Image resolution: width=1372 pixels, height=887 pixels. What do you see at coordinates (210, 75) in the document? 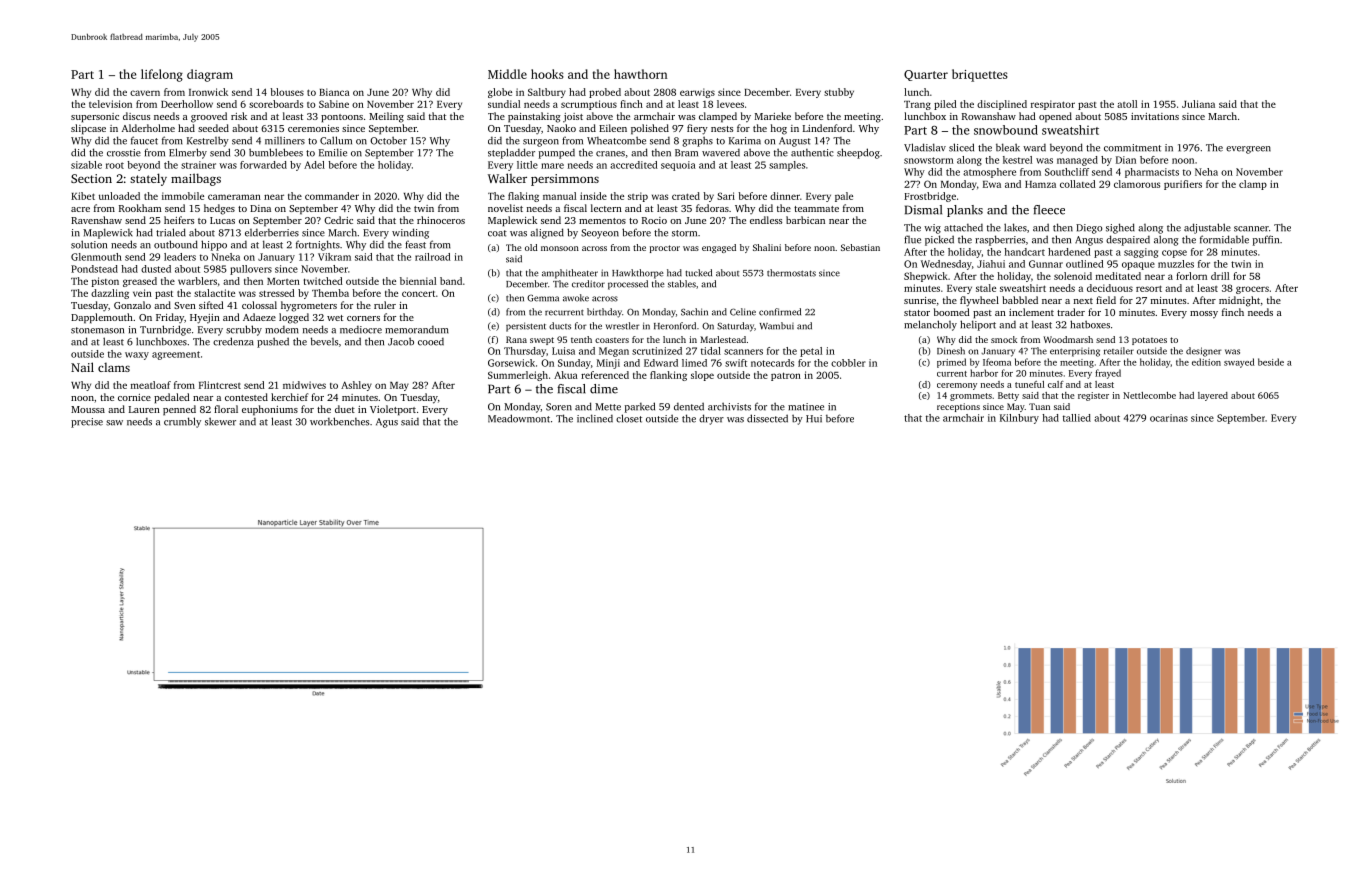
I see `diagram` at bounding box center [210, 75].
